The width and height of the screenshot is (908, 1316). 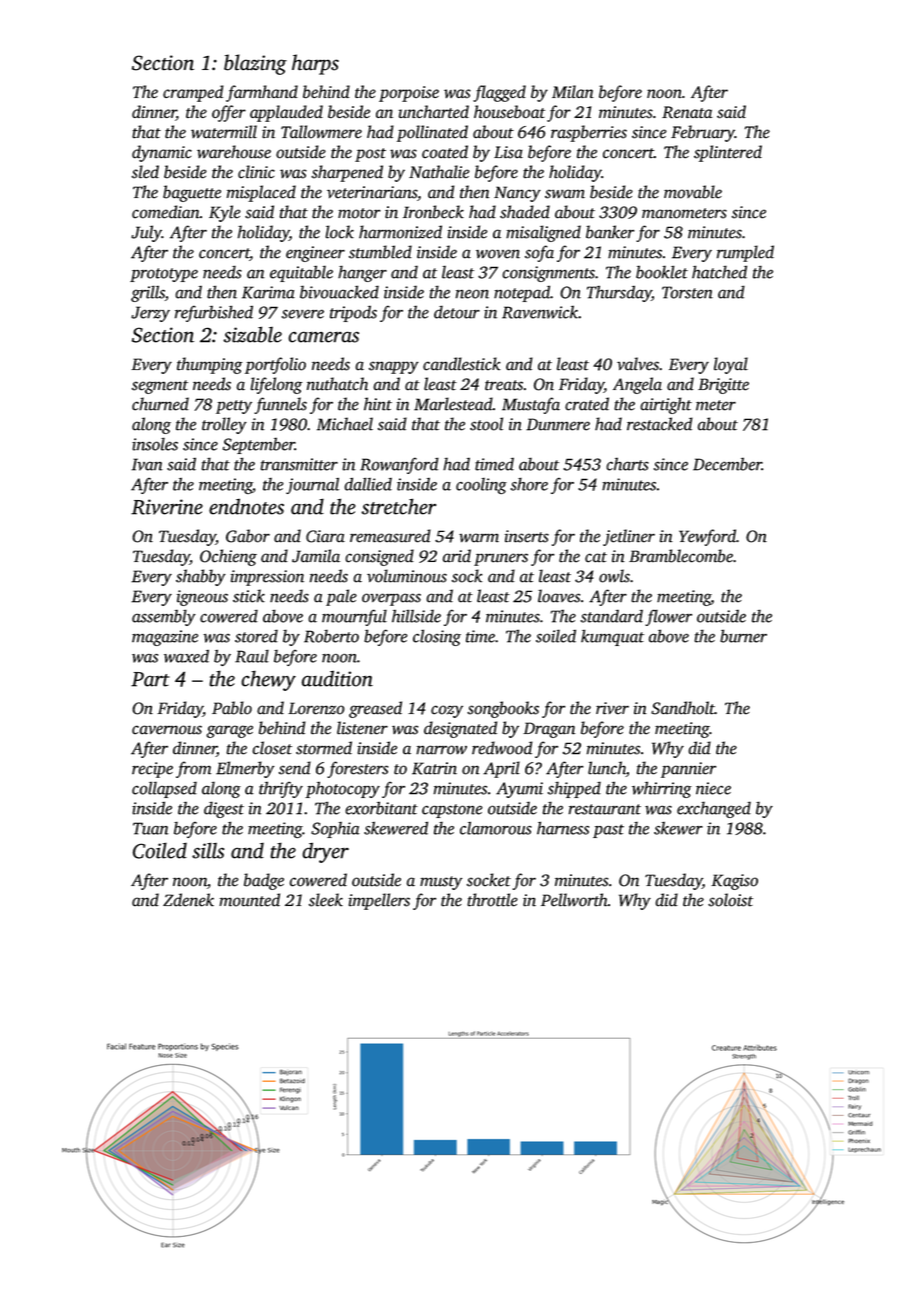 I want to click on Gabor, so click(x=248, y=536).
